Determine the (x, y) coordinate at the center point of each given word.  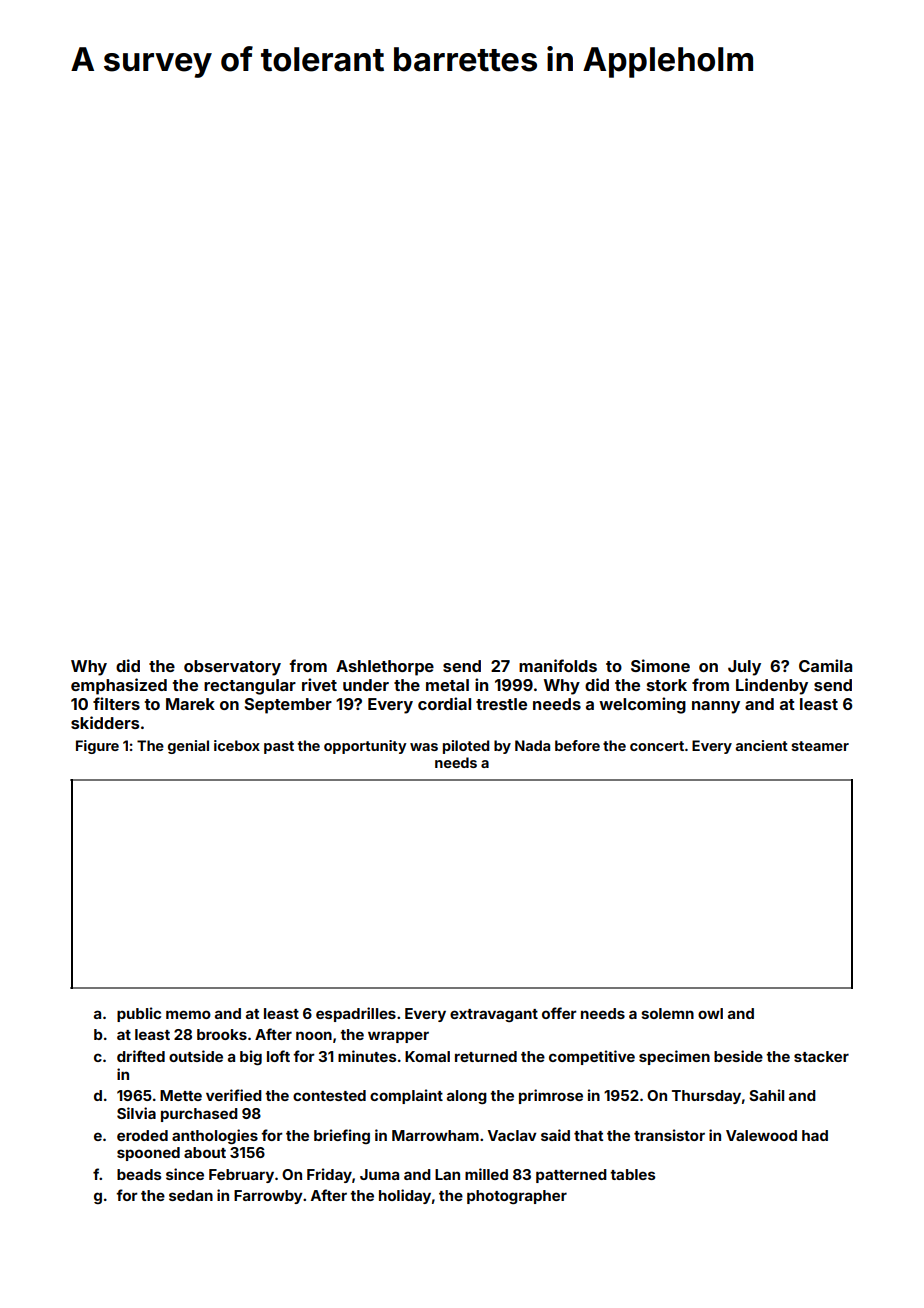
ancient (762, 745)
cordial (444, 703)
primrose (551, 1096)
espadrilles (356, 1014)
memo (188, 1014)
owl (710, 1013)
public (139, 1014)
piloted (466, 747)
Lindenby (772, 686)
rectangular (250, 687)
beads (139, 1174)
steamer (820, 746)
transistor (669, 1135)
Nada (532, 745)
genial (188, 747)
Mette (181, 1095)
